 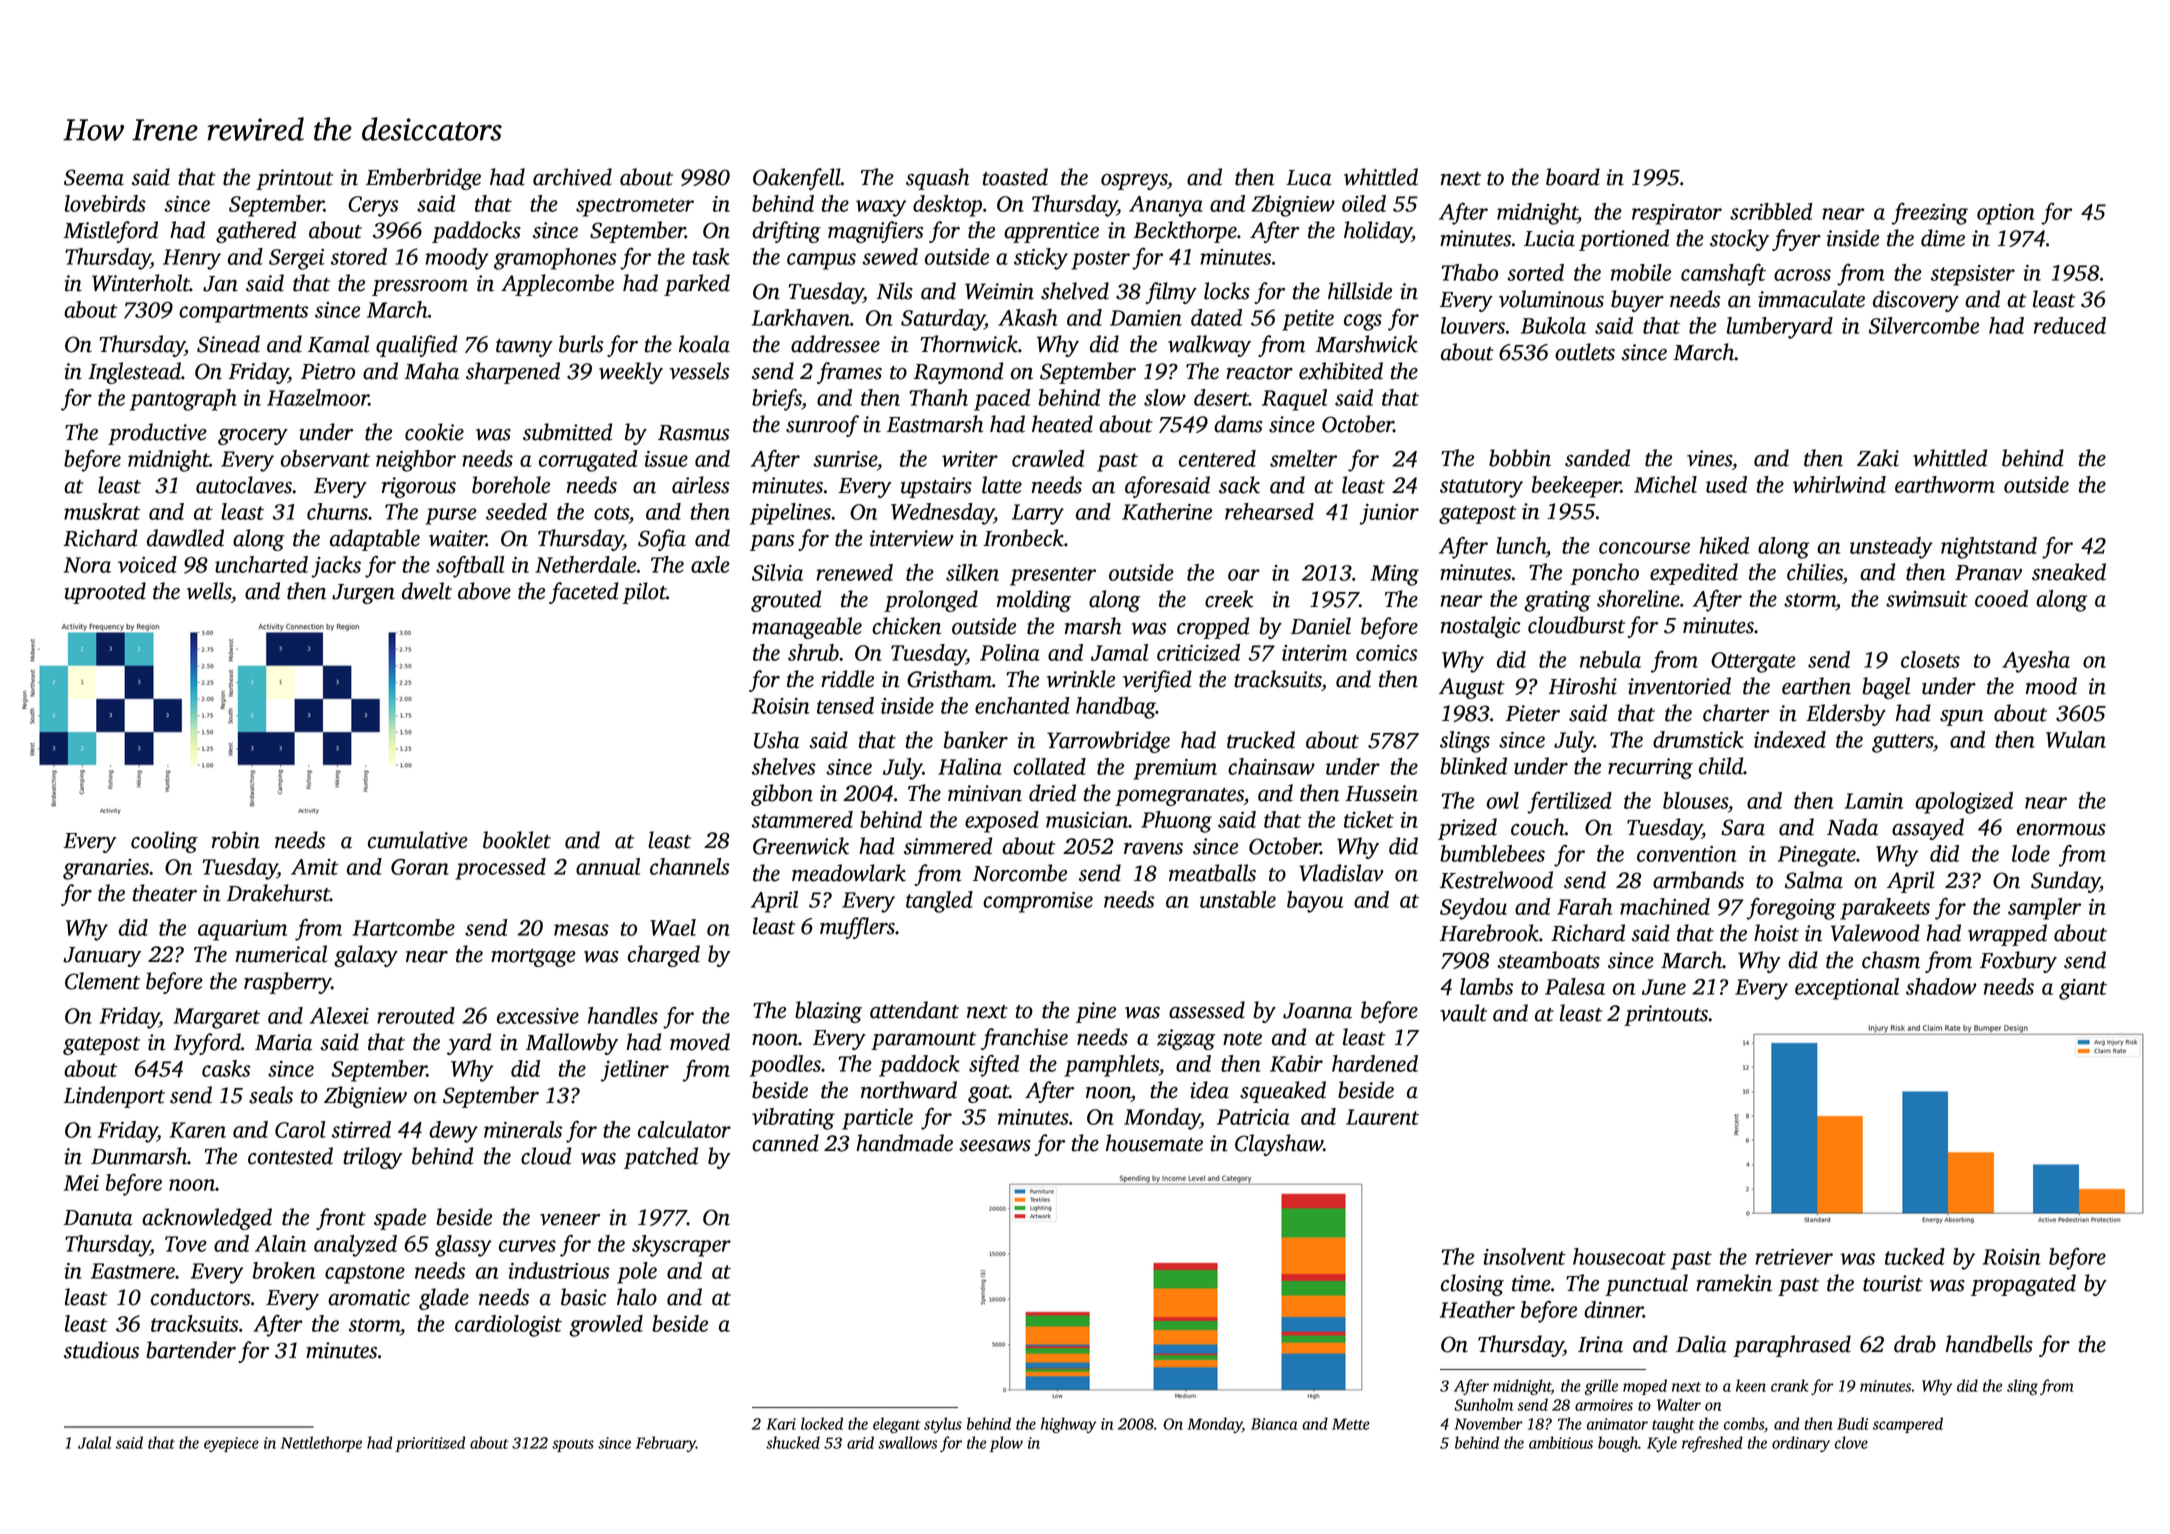 What do you see at coordinates (644, 593) in the page?
I see `pilot` at bounding box center [644, 593].
